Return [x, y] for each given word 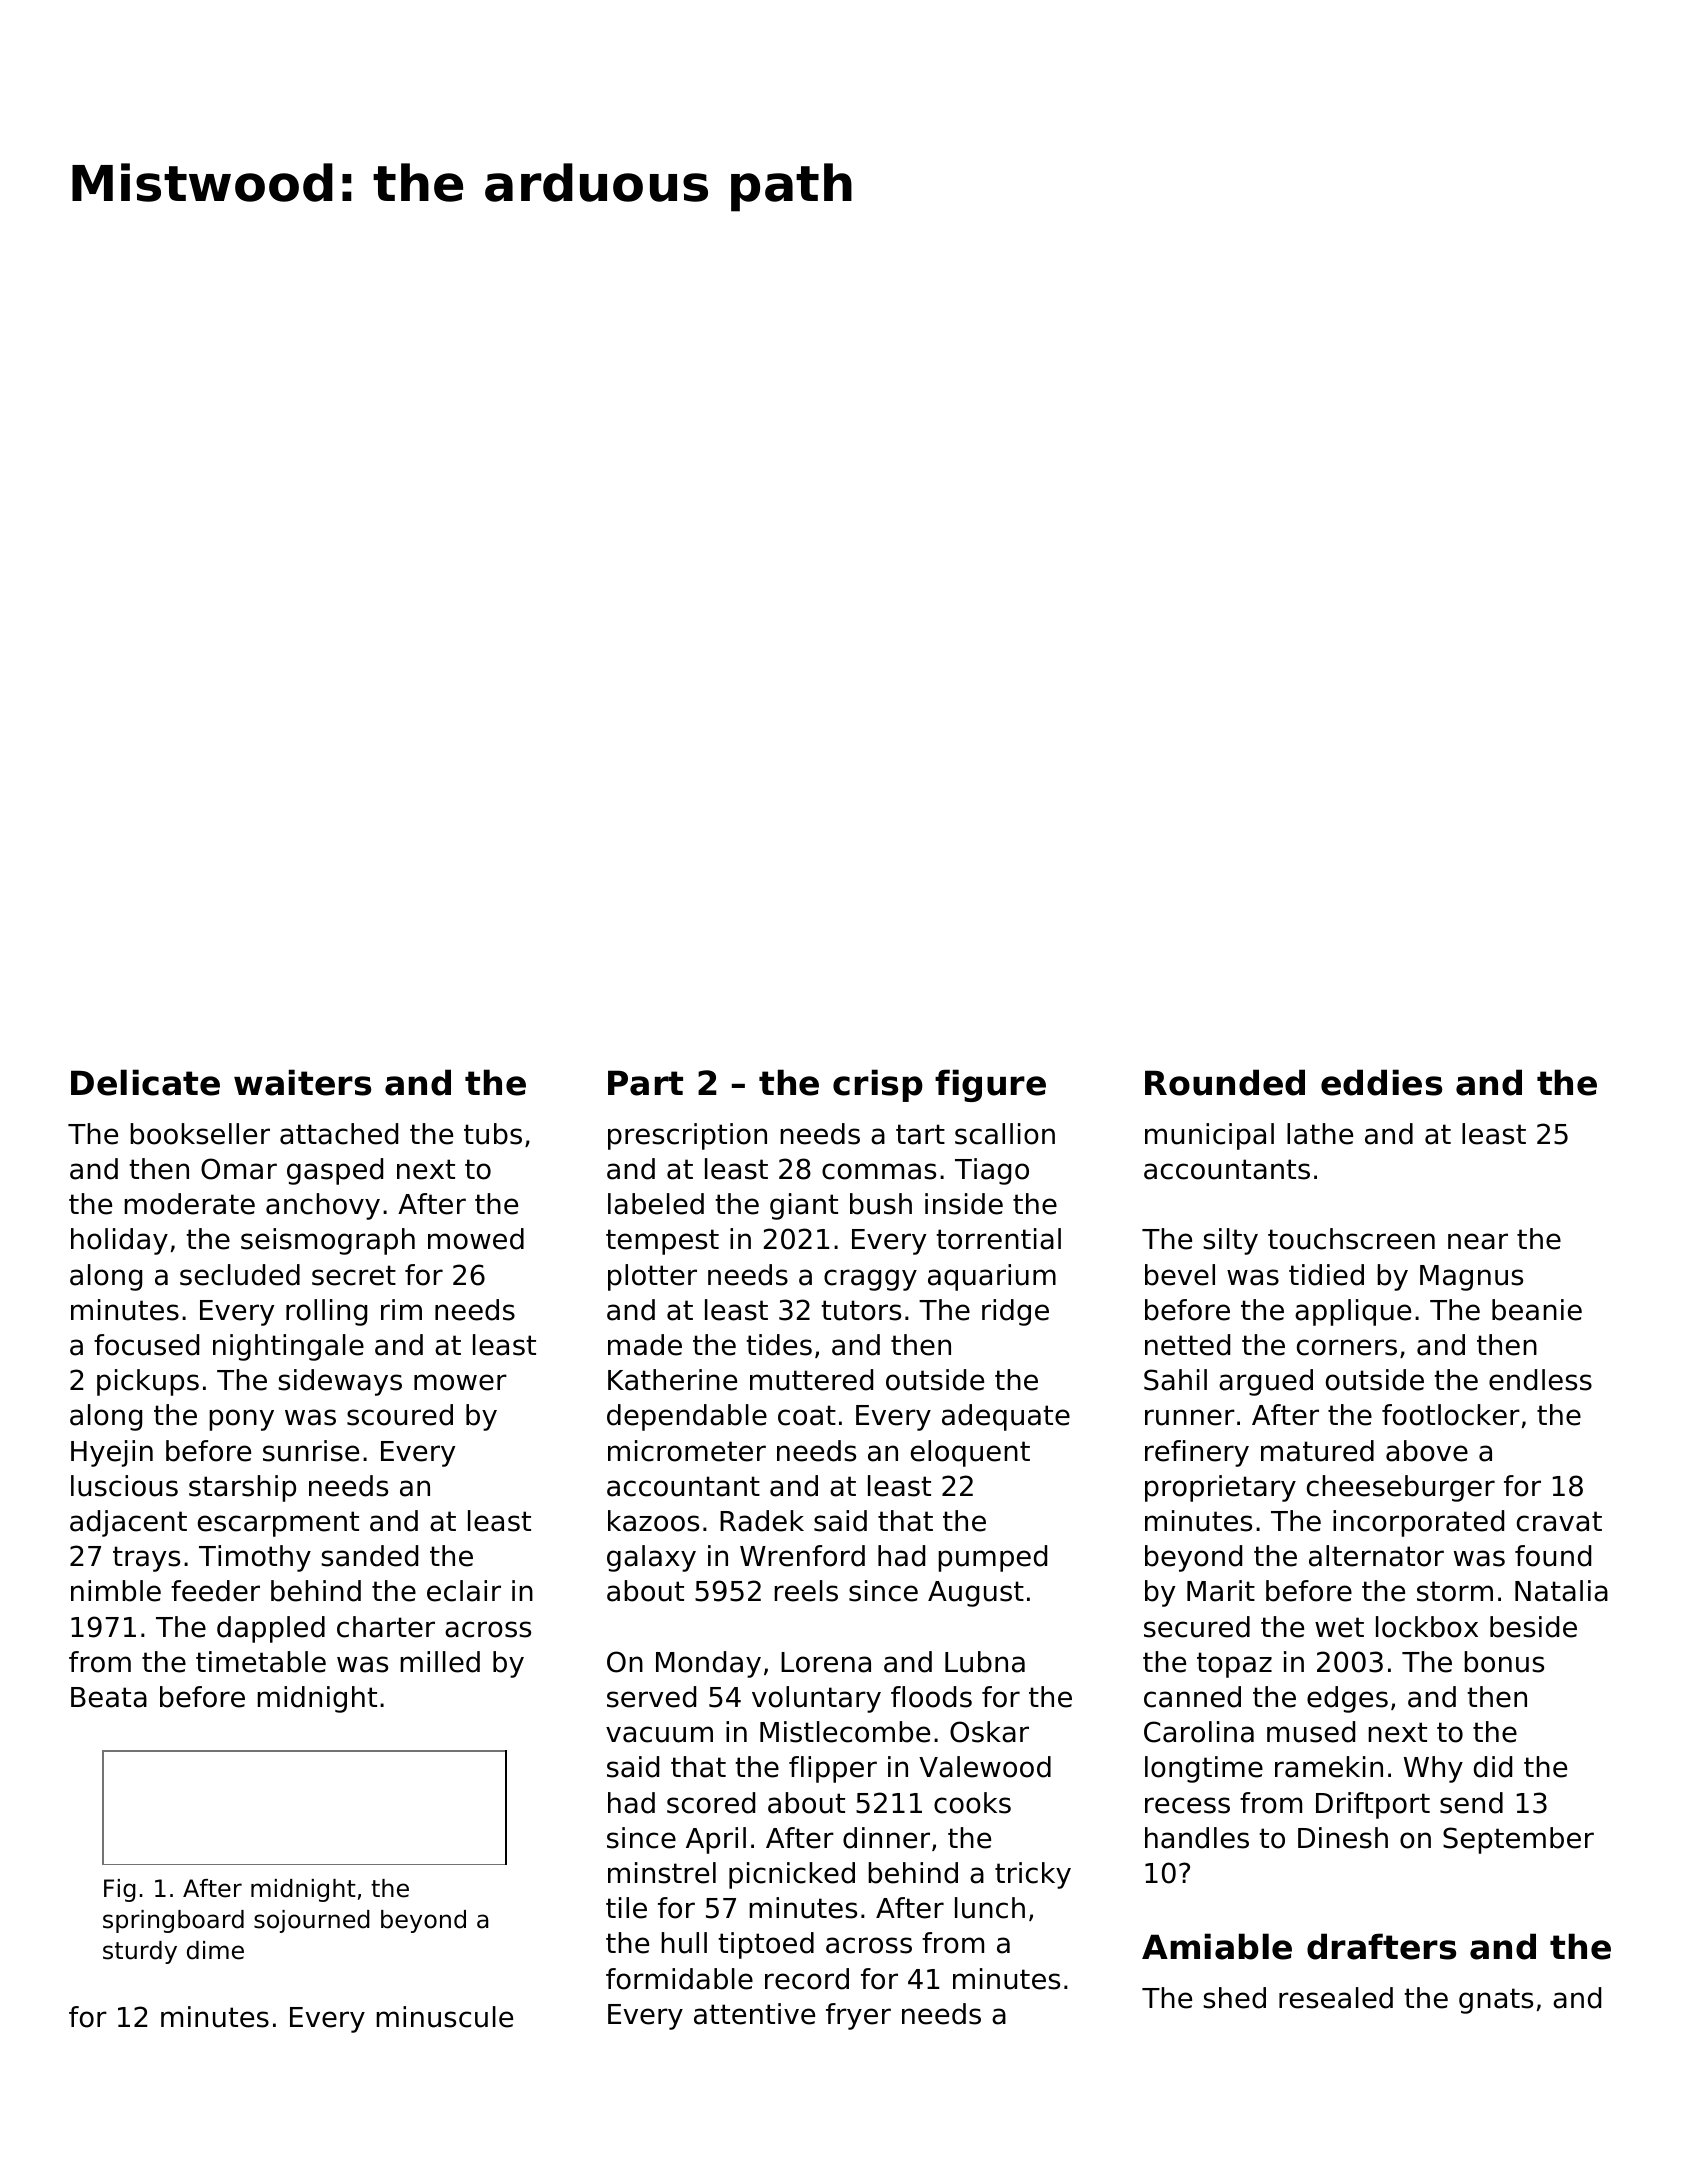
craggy [870, 1280]
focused [146, 1345]
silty [1230, 1241]
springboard [173, 1921]
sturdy [140, 1952]
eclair [464, 1591]
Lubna [985, 1662]
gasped [335, 1171]
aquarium [992, 1277]
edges [1347, 1699]
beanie [1537, 1310]
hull [684, 1943]
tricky [1033, 1875]
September [1518, 1840]
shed [1234, 1998]
